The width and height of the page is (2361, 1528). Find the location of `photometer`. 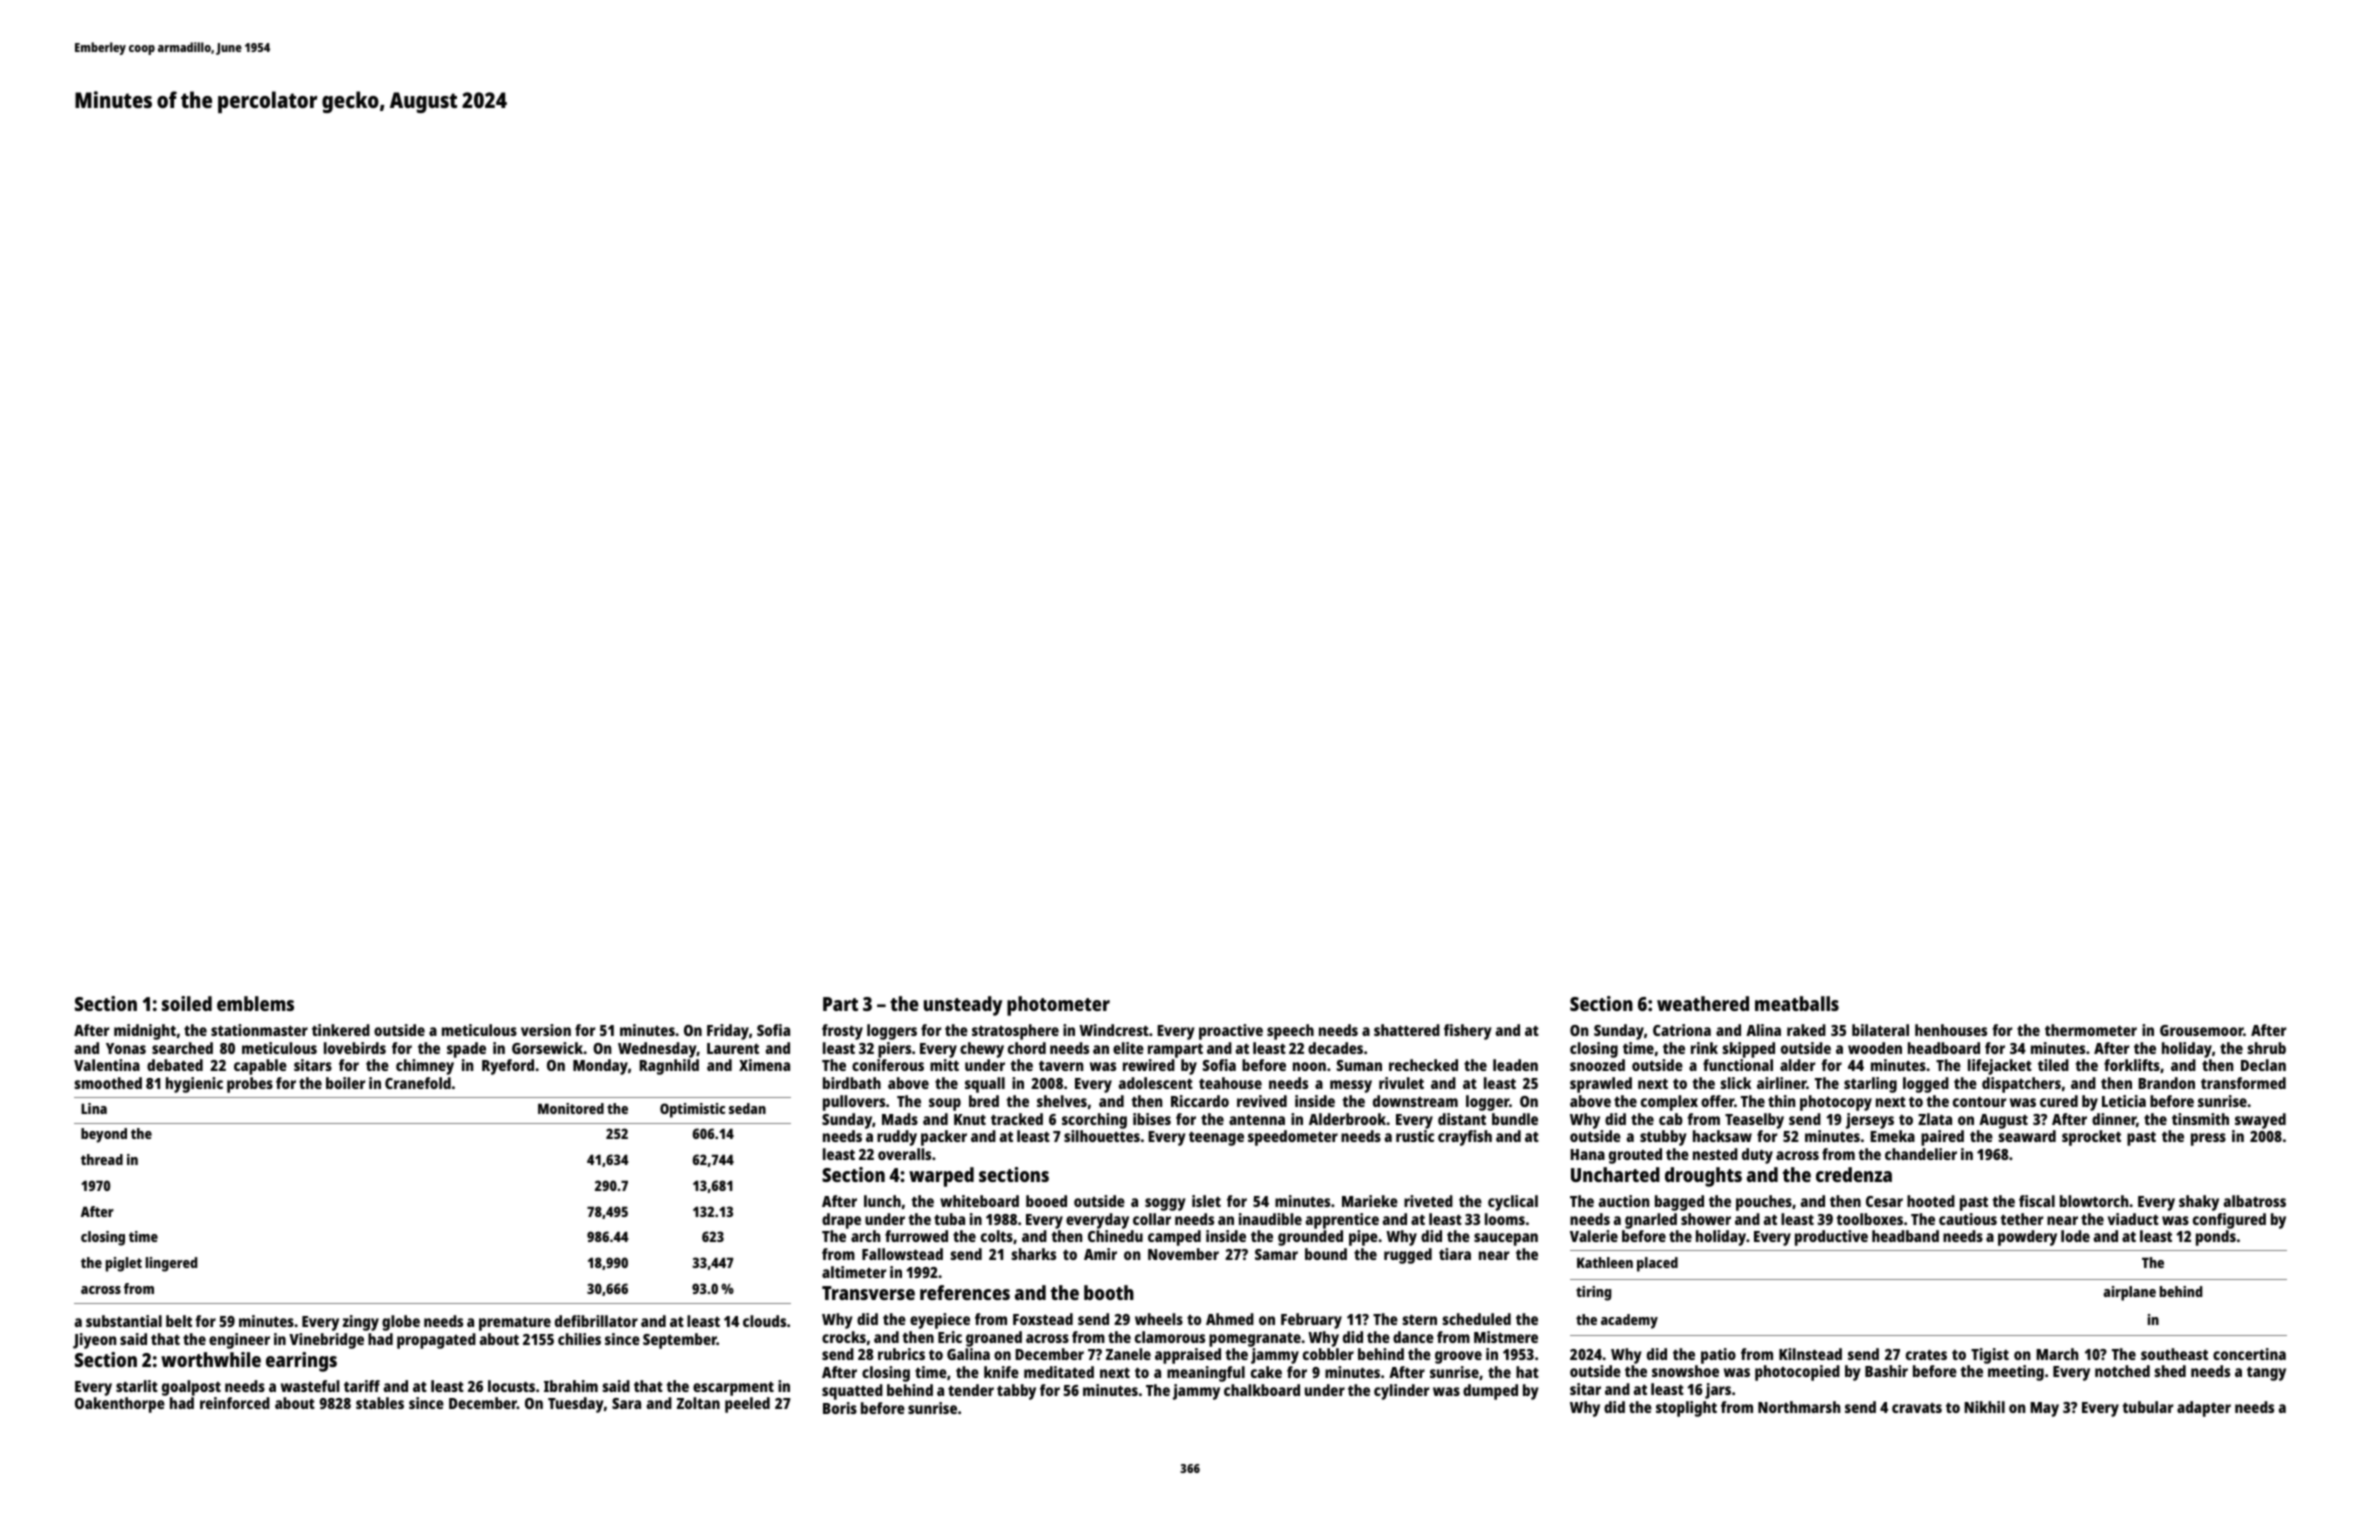

photometer is located at coordinates (1058, 1006).
